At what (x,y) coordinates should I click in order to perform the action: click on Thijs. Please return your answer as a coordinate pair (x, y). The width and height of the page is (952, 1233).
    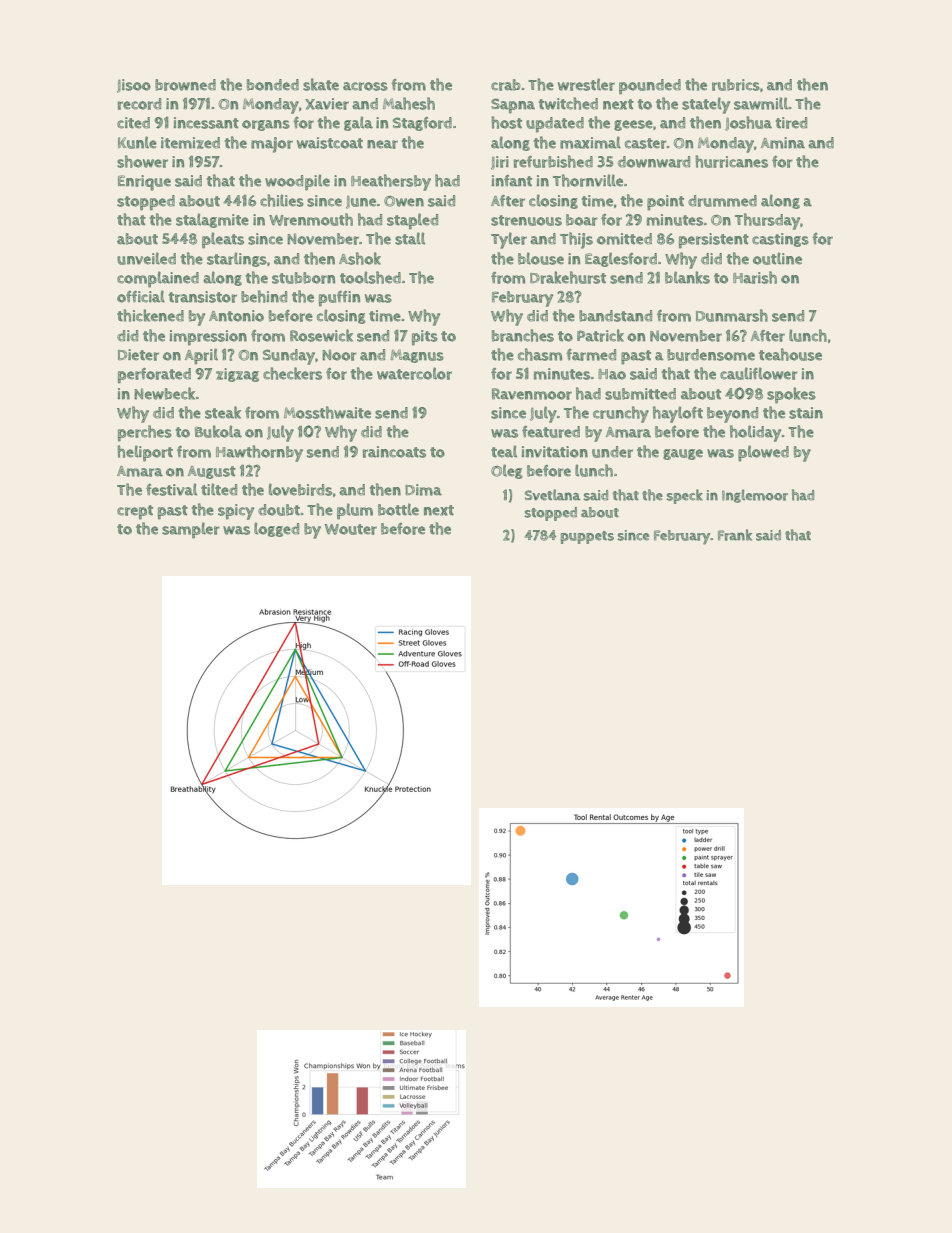
    Looking at the image, I should click on (576, 240).
